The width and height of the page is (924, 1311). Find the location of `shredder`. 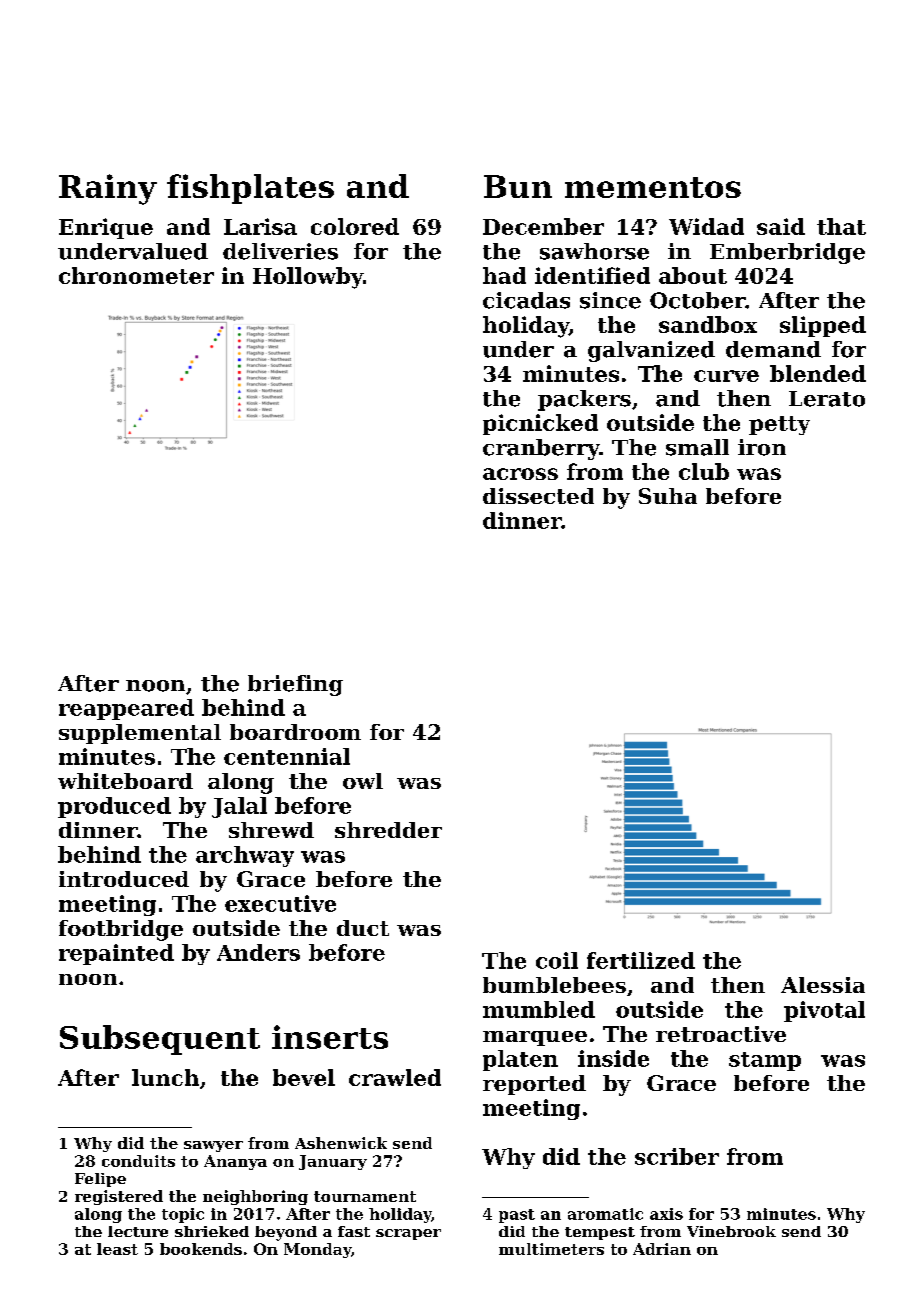

shredder is located at coordinates (388, 830).
